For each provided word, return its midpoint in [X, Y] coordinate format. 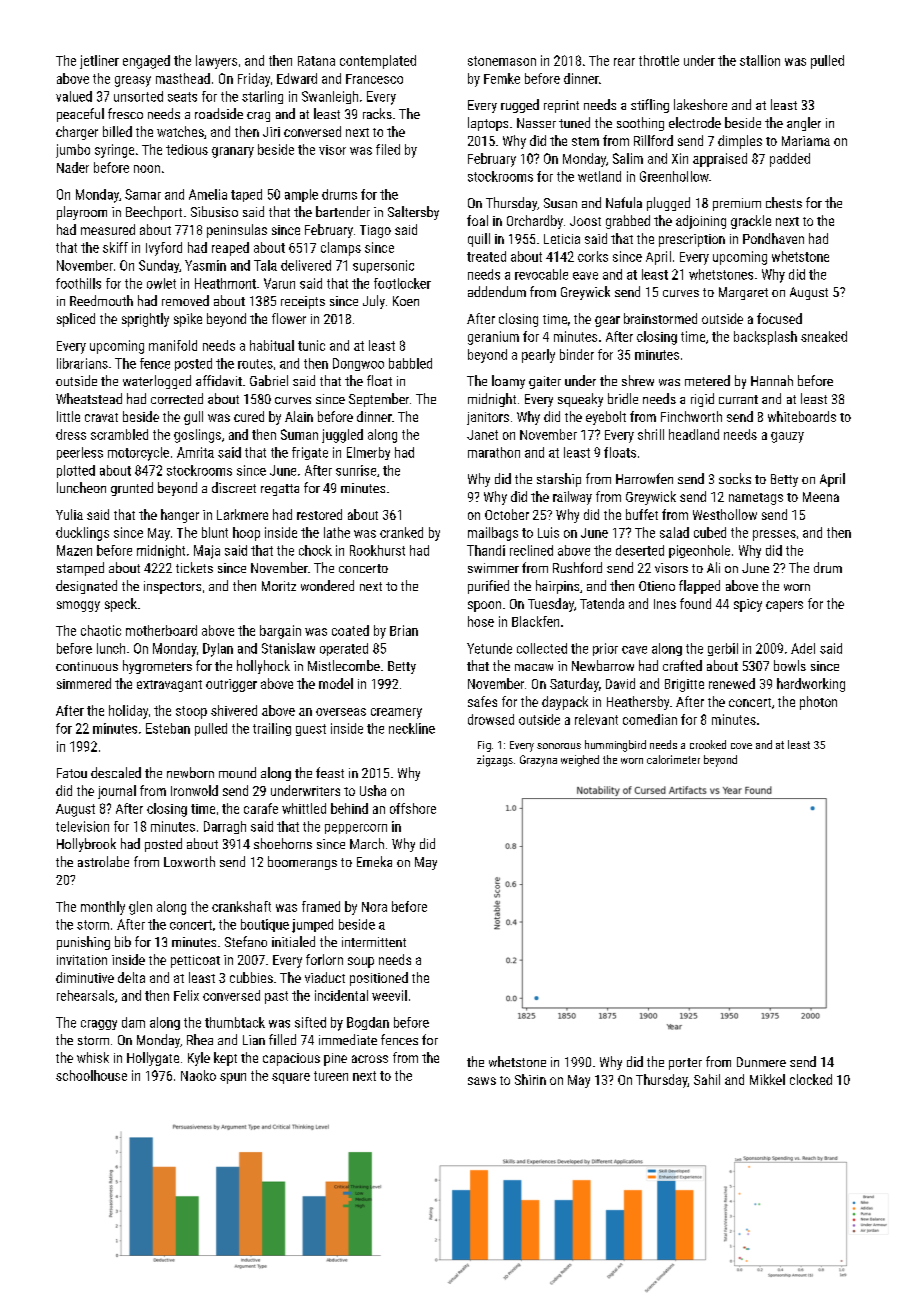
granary [233, 152]
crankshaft [241, 906]
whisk [93, 1057]
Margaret [743, 293]
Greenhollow [674, 176]
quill [479, 240]
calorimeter [673, 759]
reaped [230, 249]
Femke [502, 78]
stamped [80, 569]
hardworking [811, 685]
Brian [404, 630]
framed [321, 906]
